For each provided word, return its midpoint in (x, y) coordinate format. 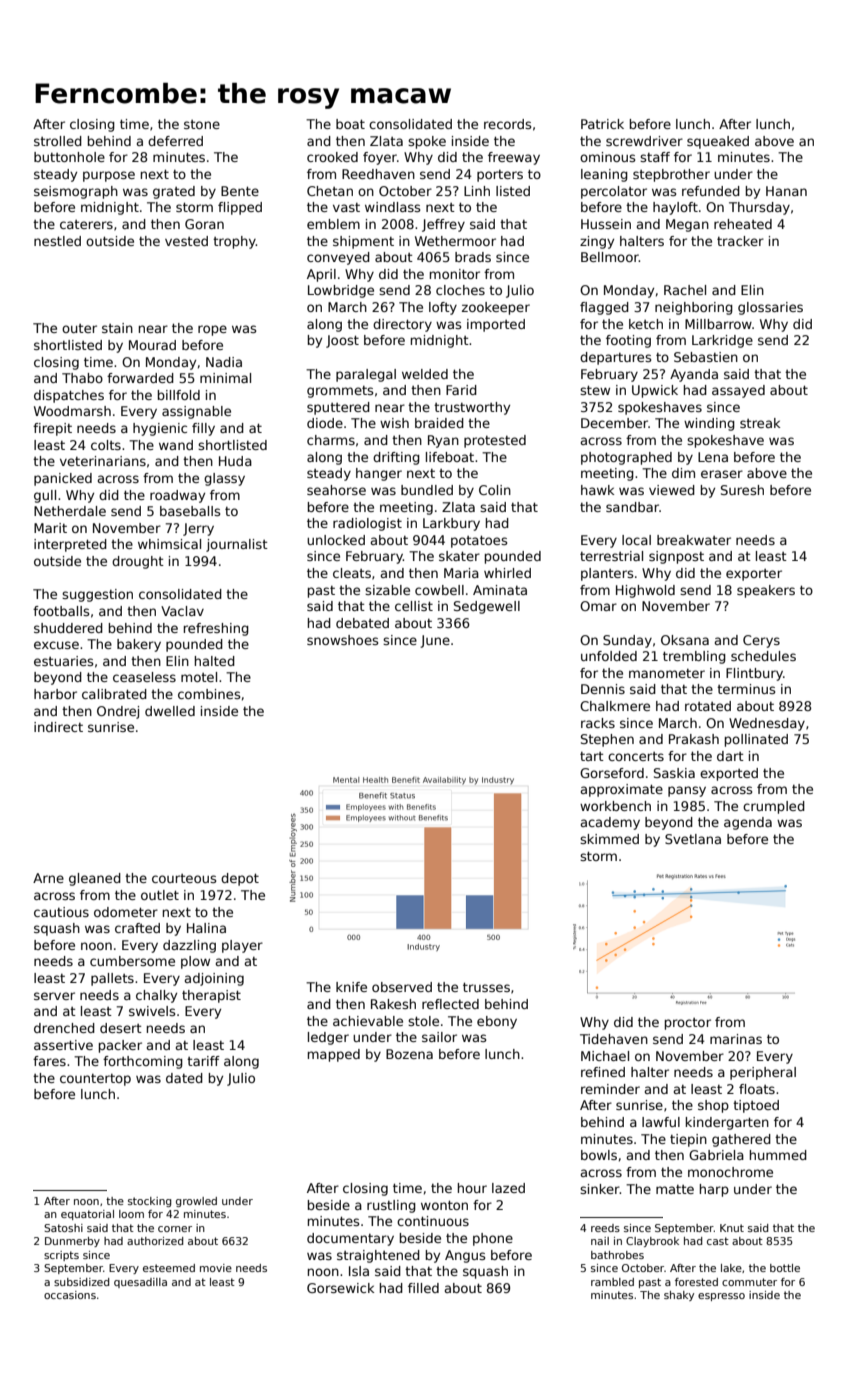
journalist (237, 545)
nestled (57, 241)
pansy (687, 791)
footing (628, 341)
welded (425, 374)
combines (209, 694)
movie (216, 1268)
